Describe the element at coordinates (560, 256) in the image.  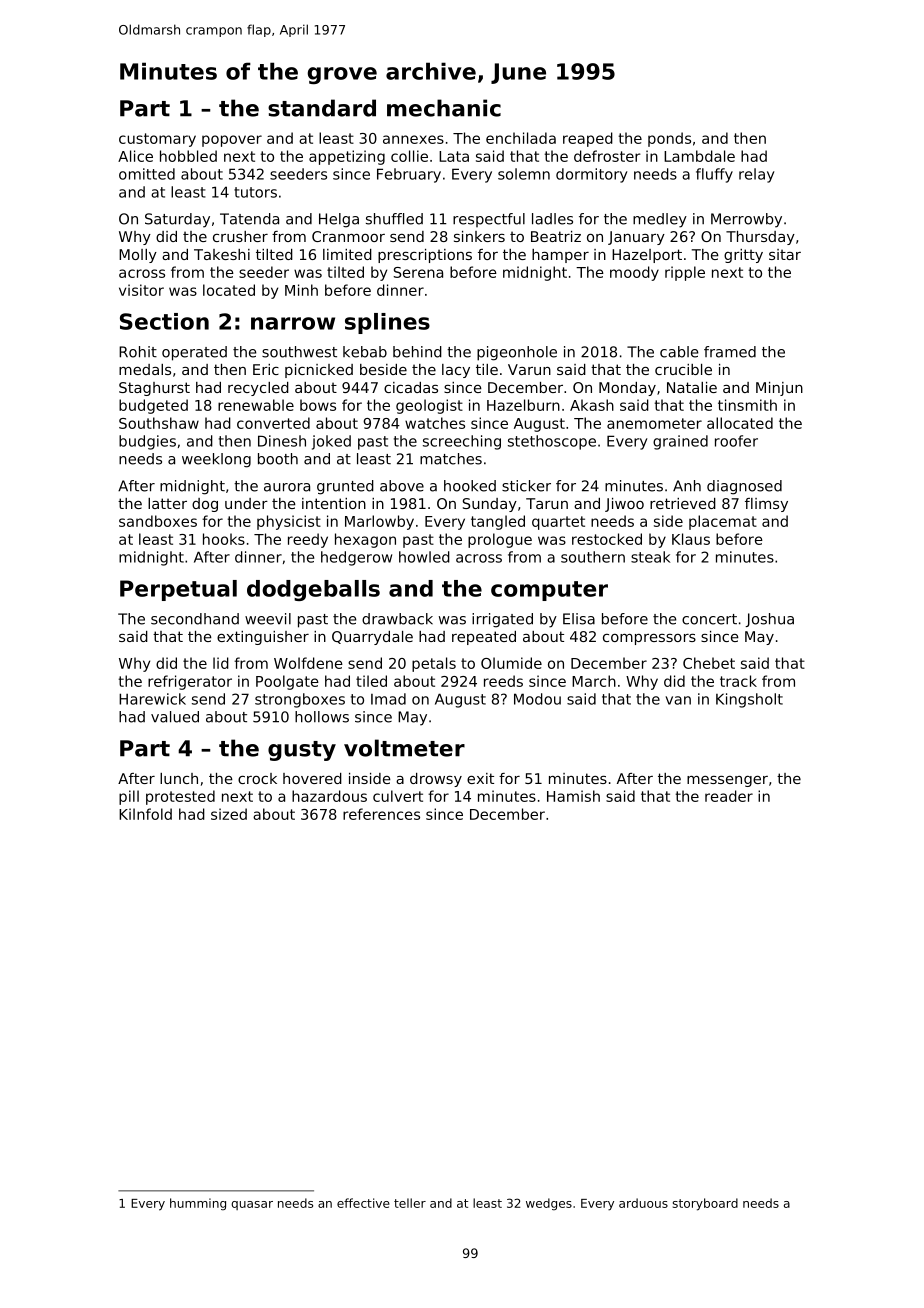
I see `hamper` at that location.
